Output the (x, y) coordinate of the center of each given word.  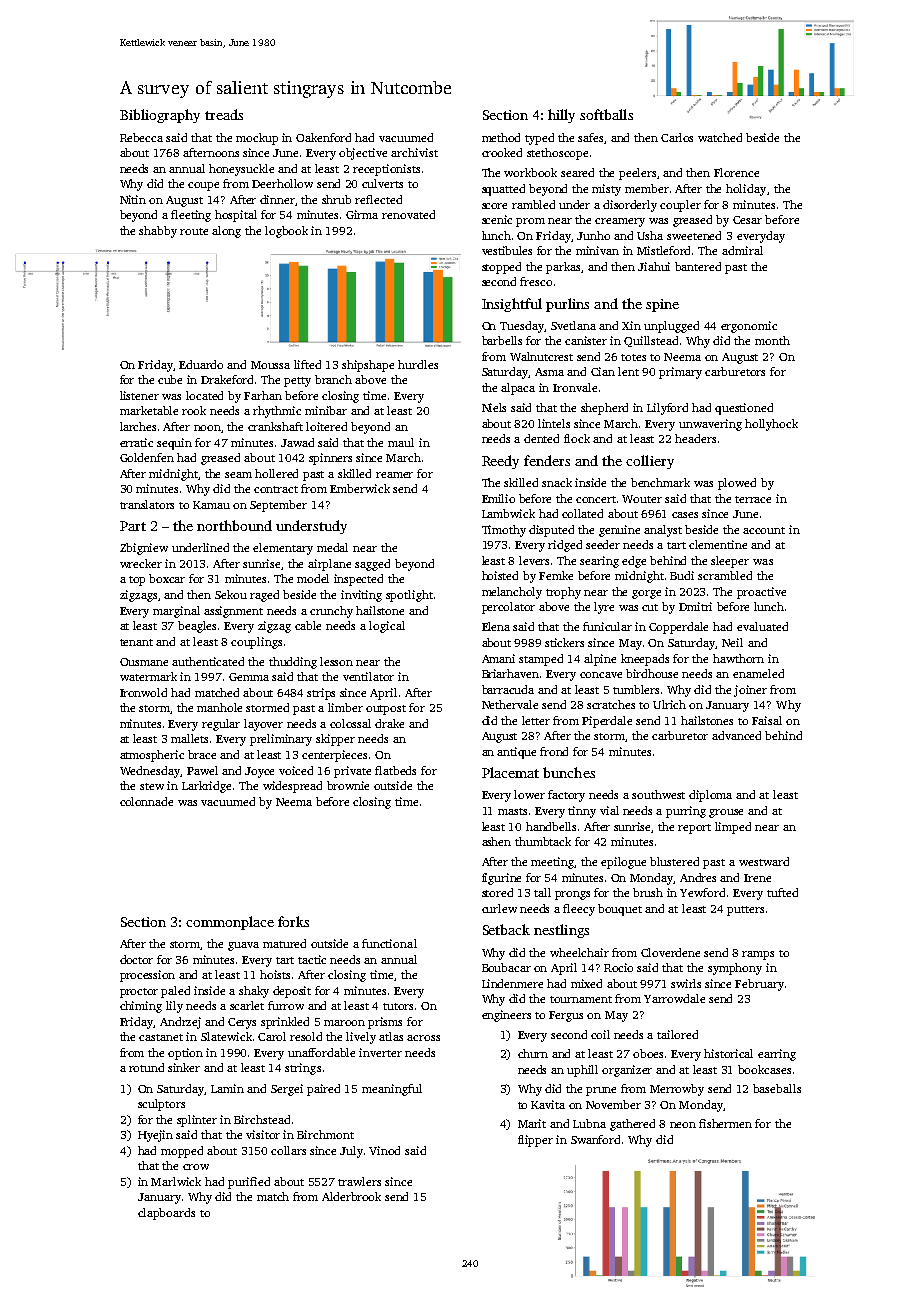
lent (628, 371)
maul (401, 442)
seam (238, 475)
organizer (627, 1071)
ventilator (368, 676)
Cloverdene (670, 952)
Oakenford (323, 137)
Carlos (677, 137)
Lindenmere (512, 983)
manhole (219, 707)
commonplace (230, 923)
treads (224, 114)
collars (288, 1150)
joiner (750, 691)
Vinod (384, 1150)
